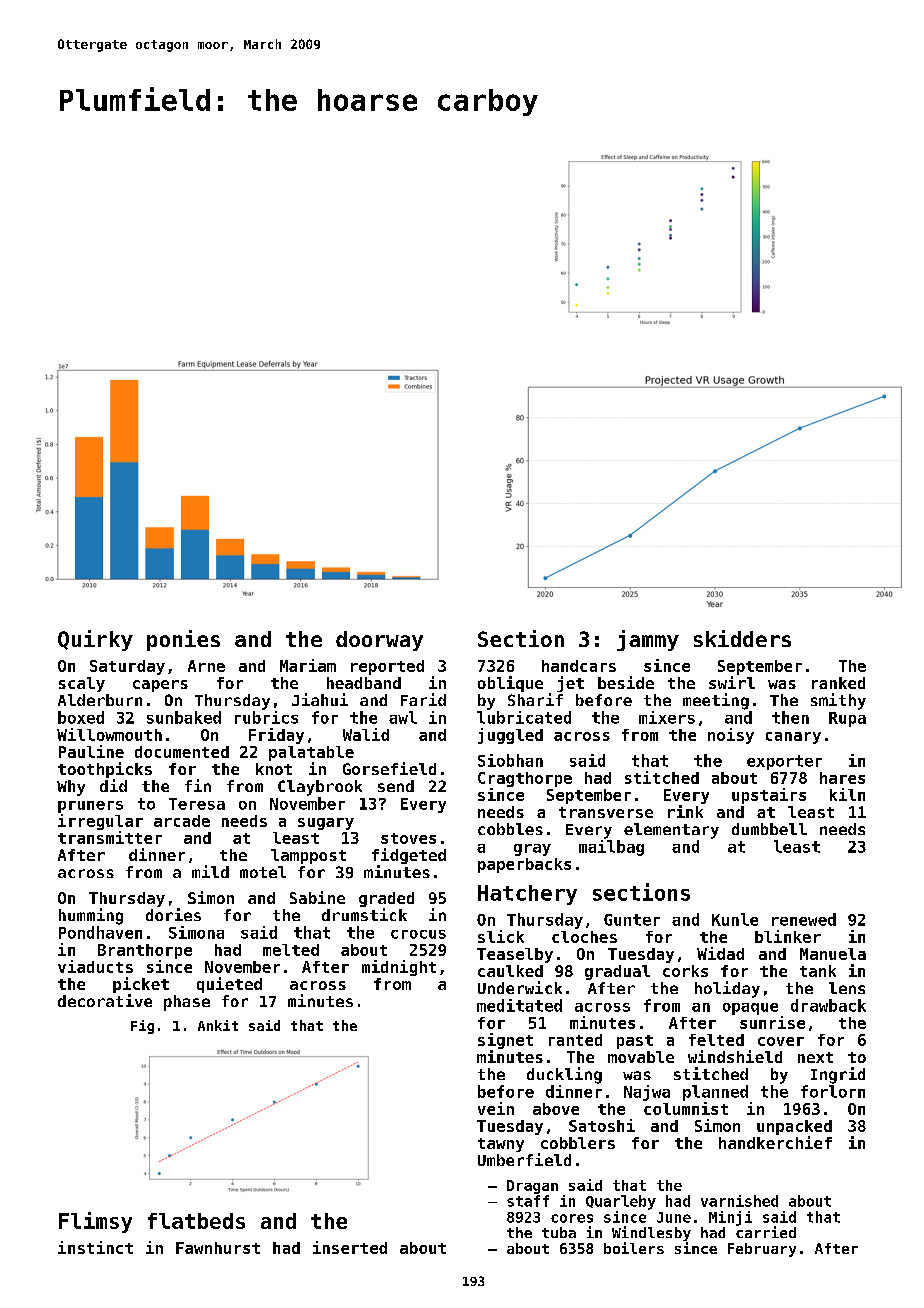 The width and height of the screenshot is (924, 1308). I want to click on reported, so click(387, 667).
